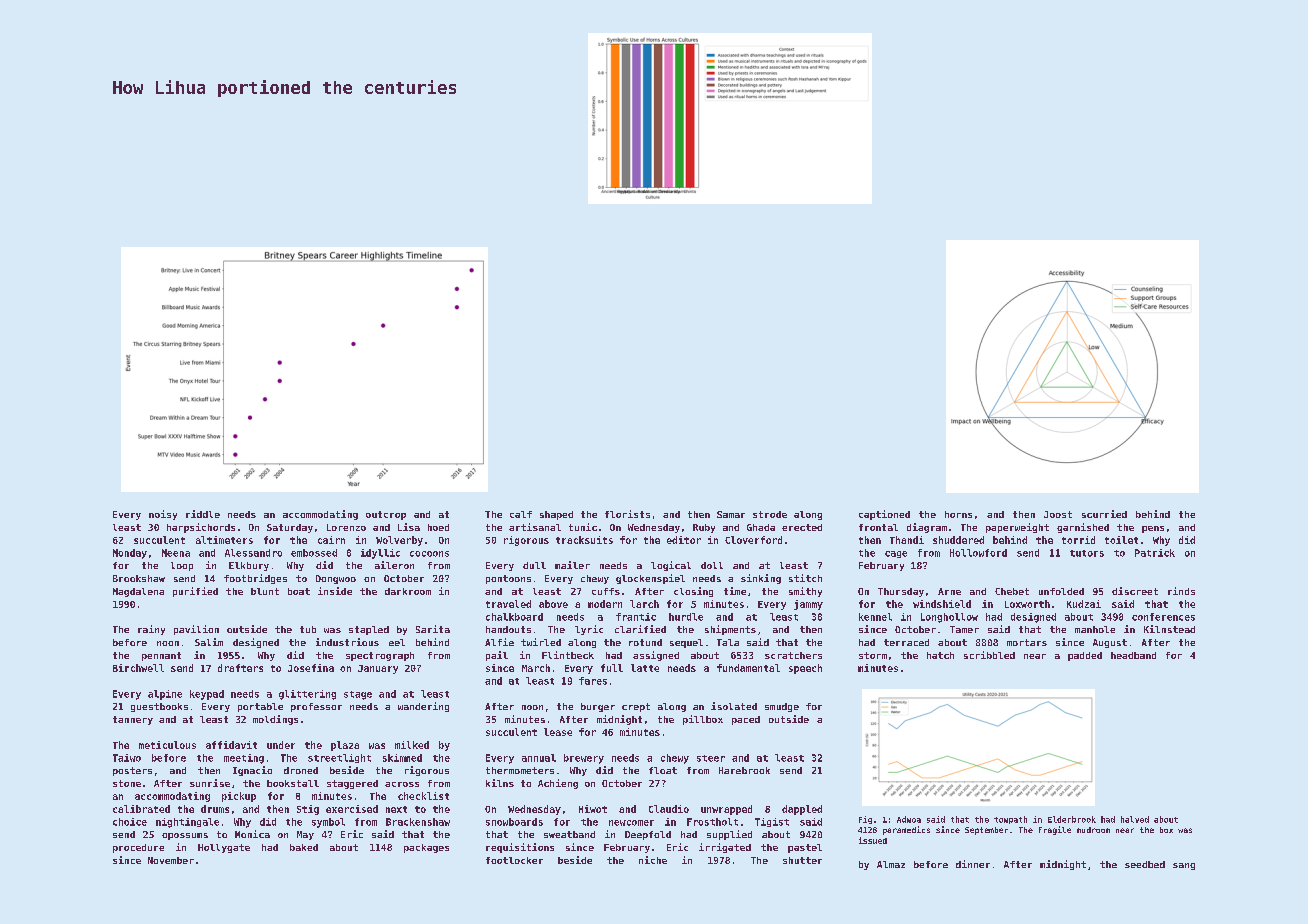 Image resolution: width=1308 pixels, height=924 pixels. Describe the element at coordinates (521, 514) in the page. I see `calf` at that location.
